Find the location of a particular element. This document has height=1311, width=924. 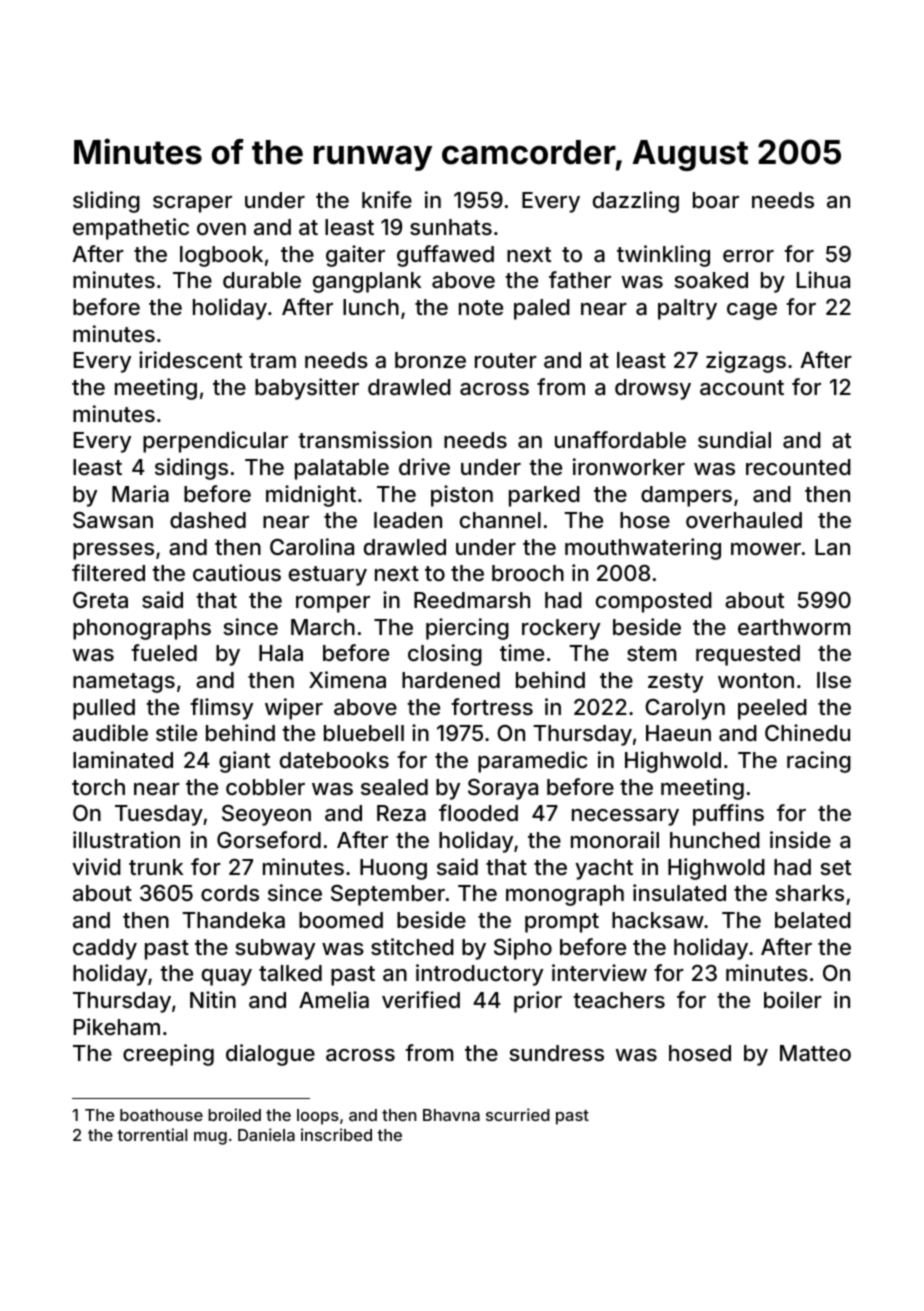

romper is located at coordinates (333, 604).
